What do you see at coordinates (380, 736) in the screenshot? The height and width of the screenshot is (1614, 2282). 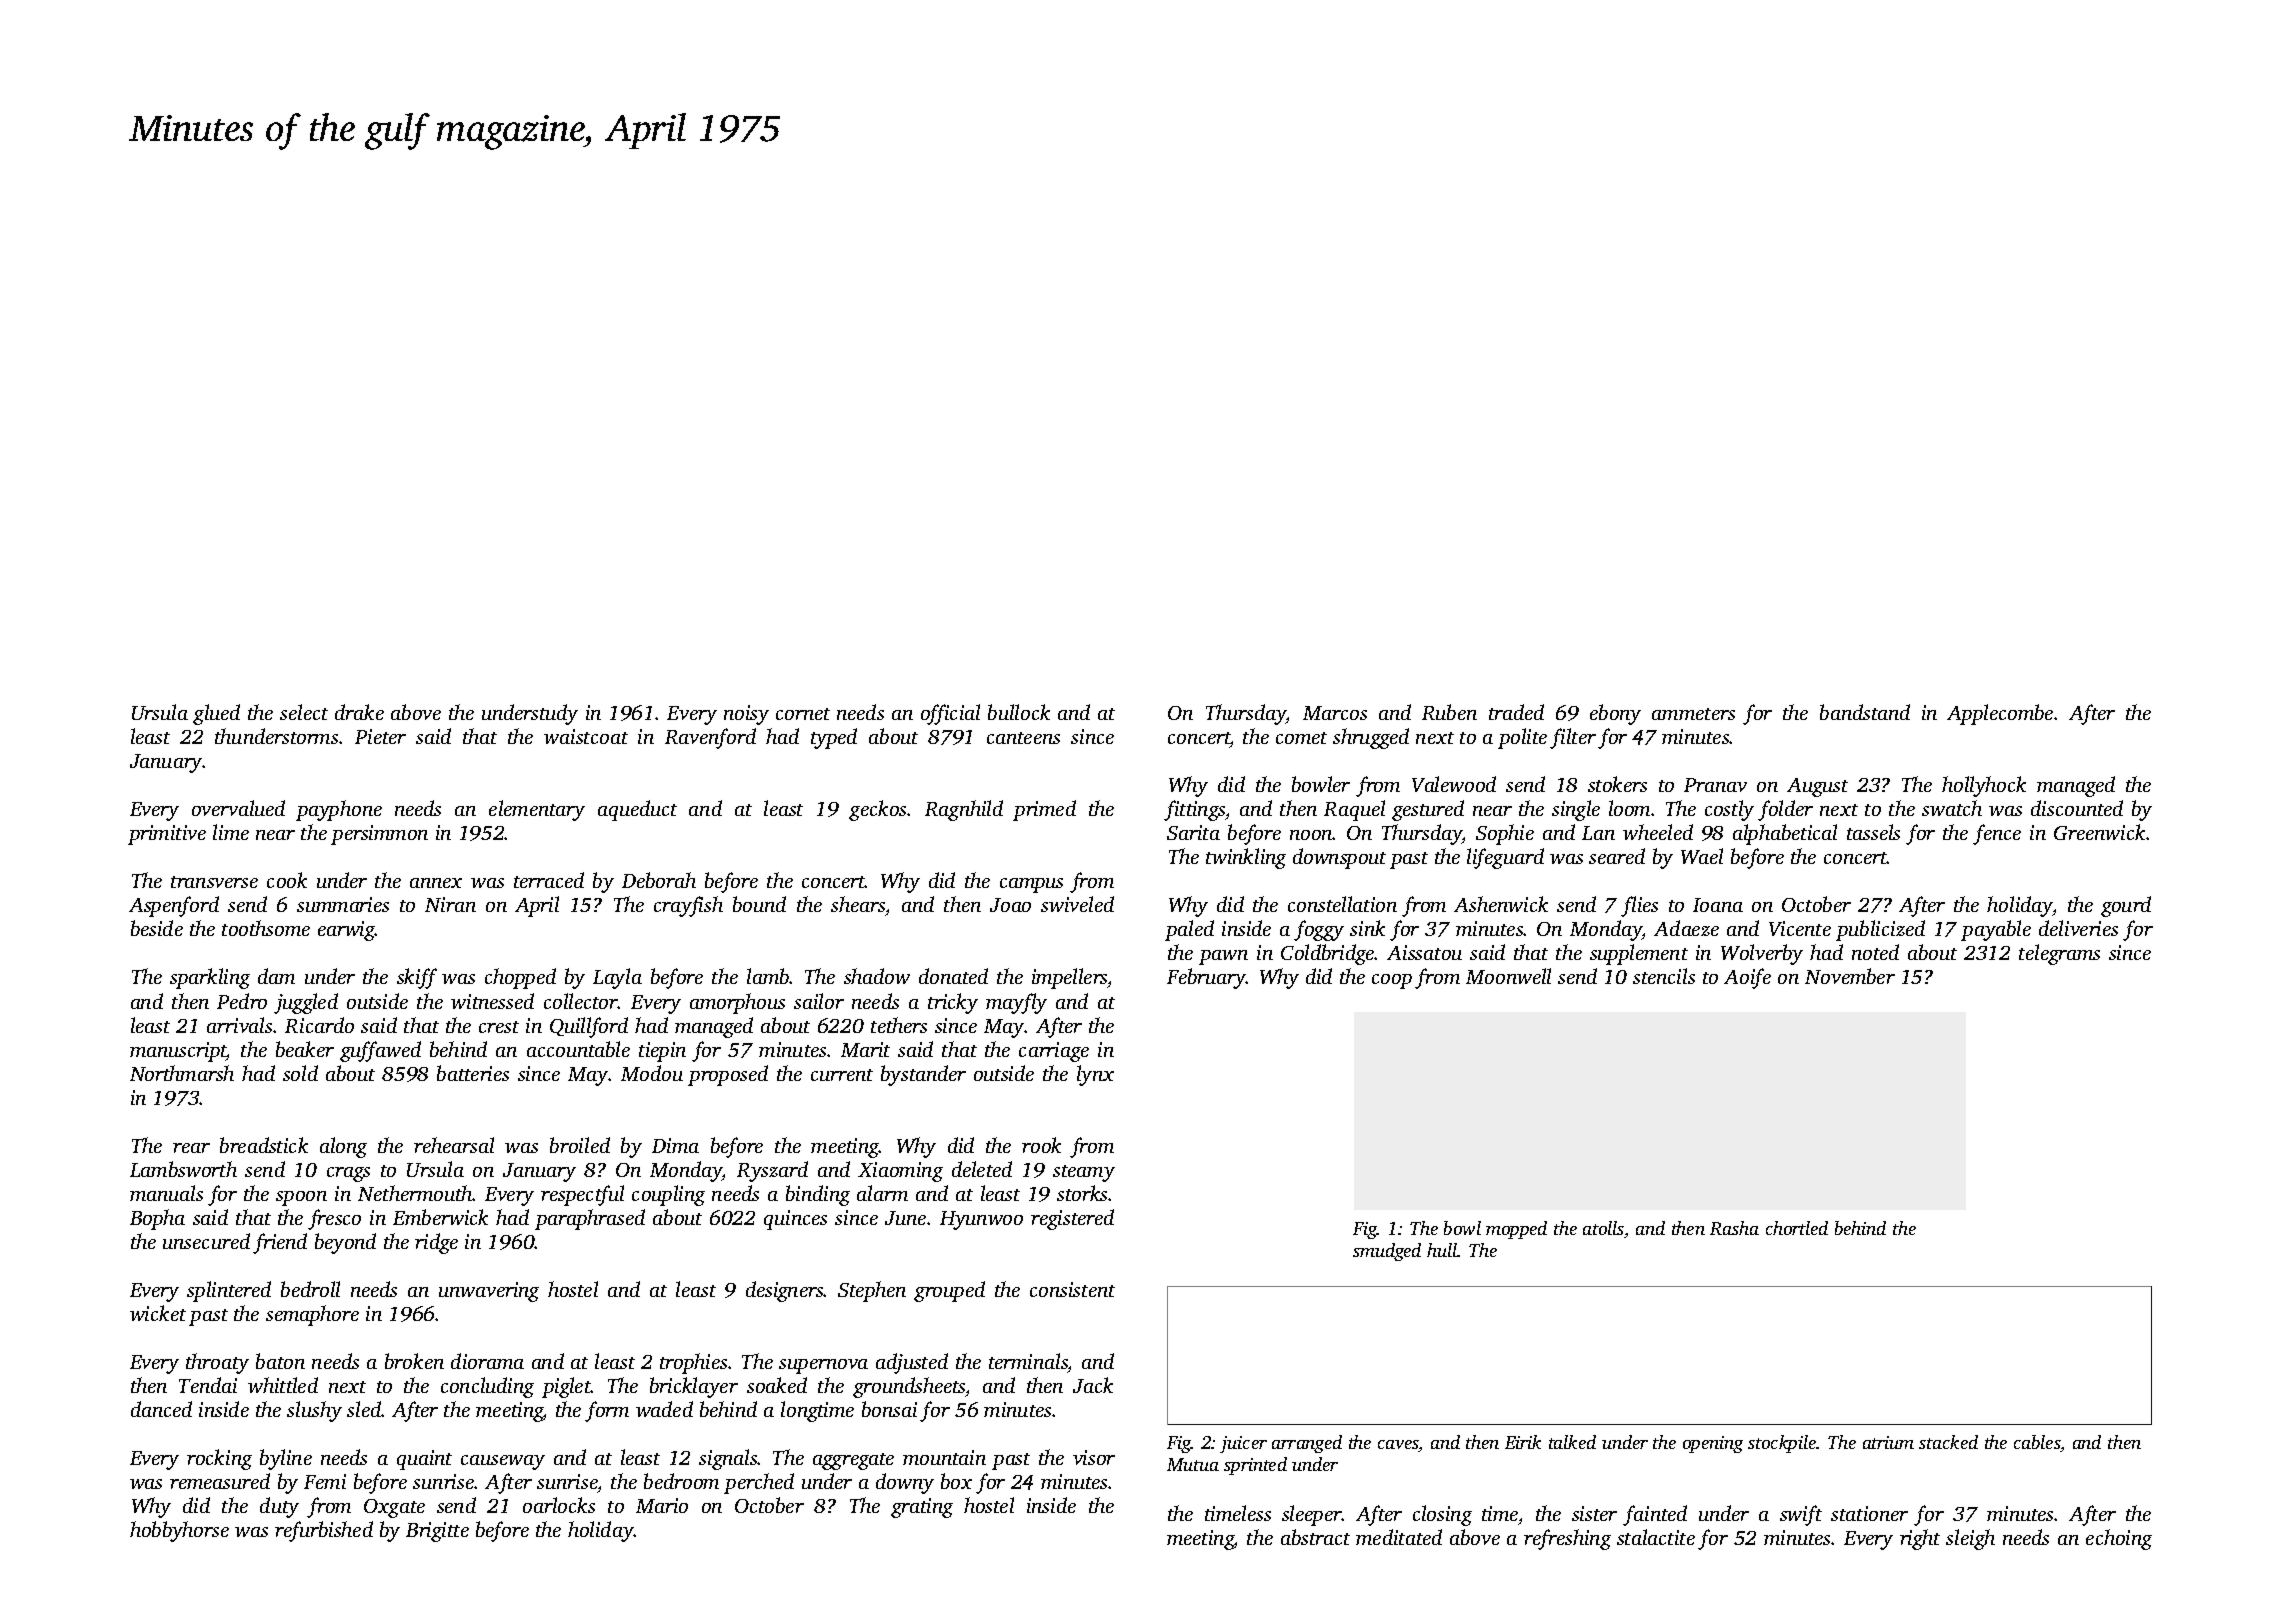 I see `Pieter` at bounding box center [380, 736].
